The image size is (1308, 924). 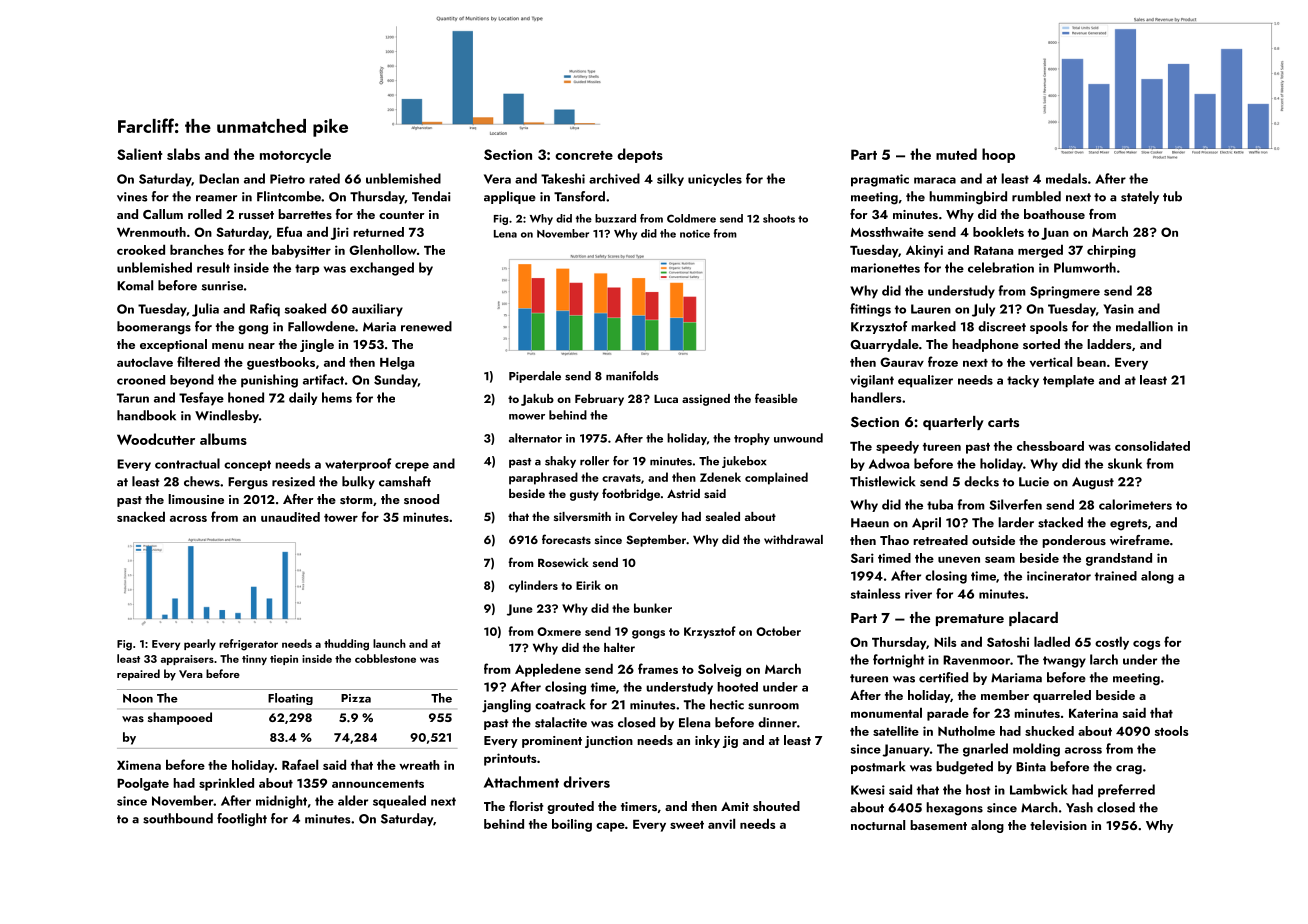 What do you see at coordinates (1152, 446) in the page?
I see `consolidated` at bounding box center [1152, 446].
